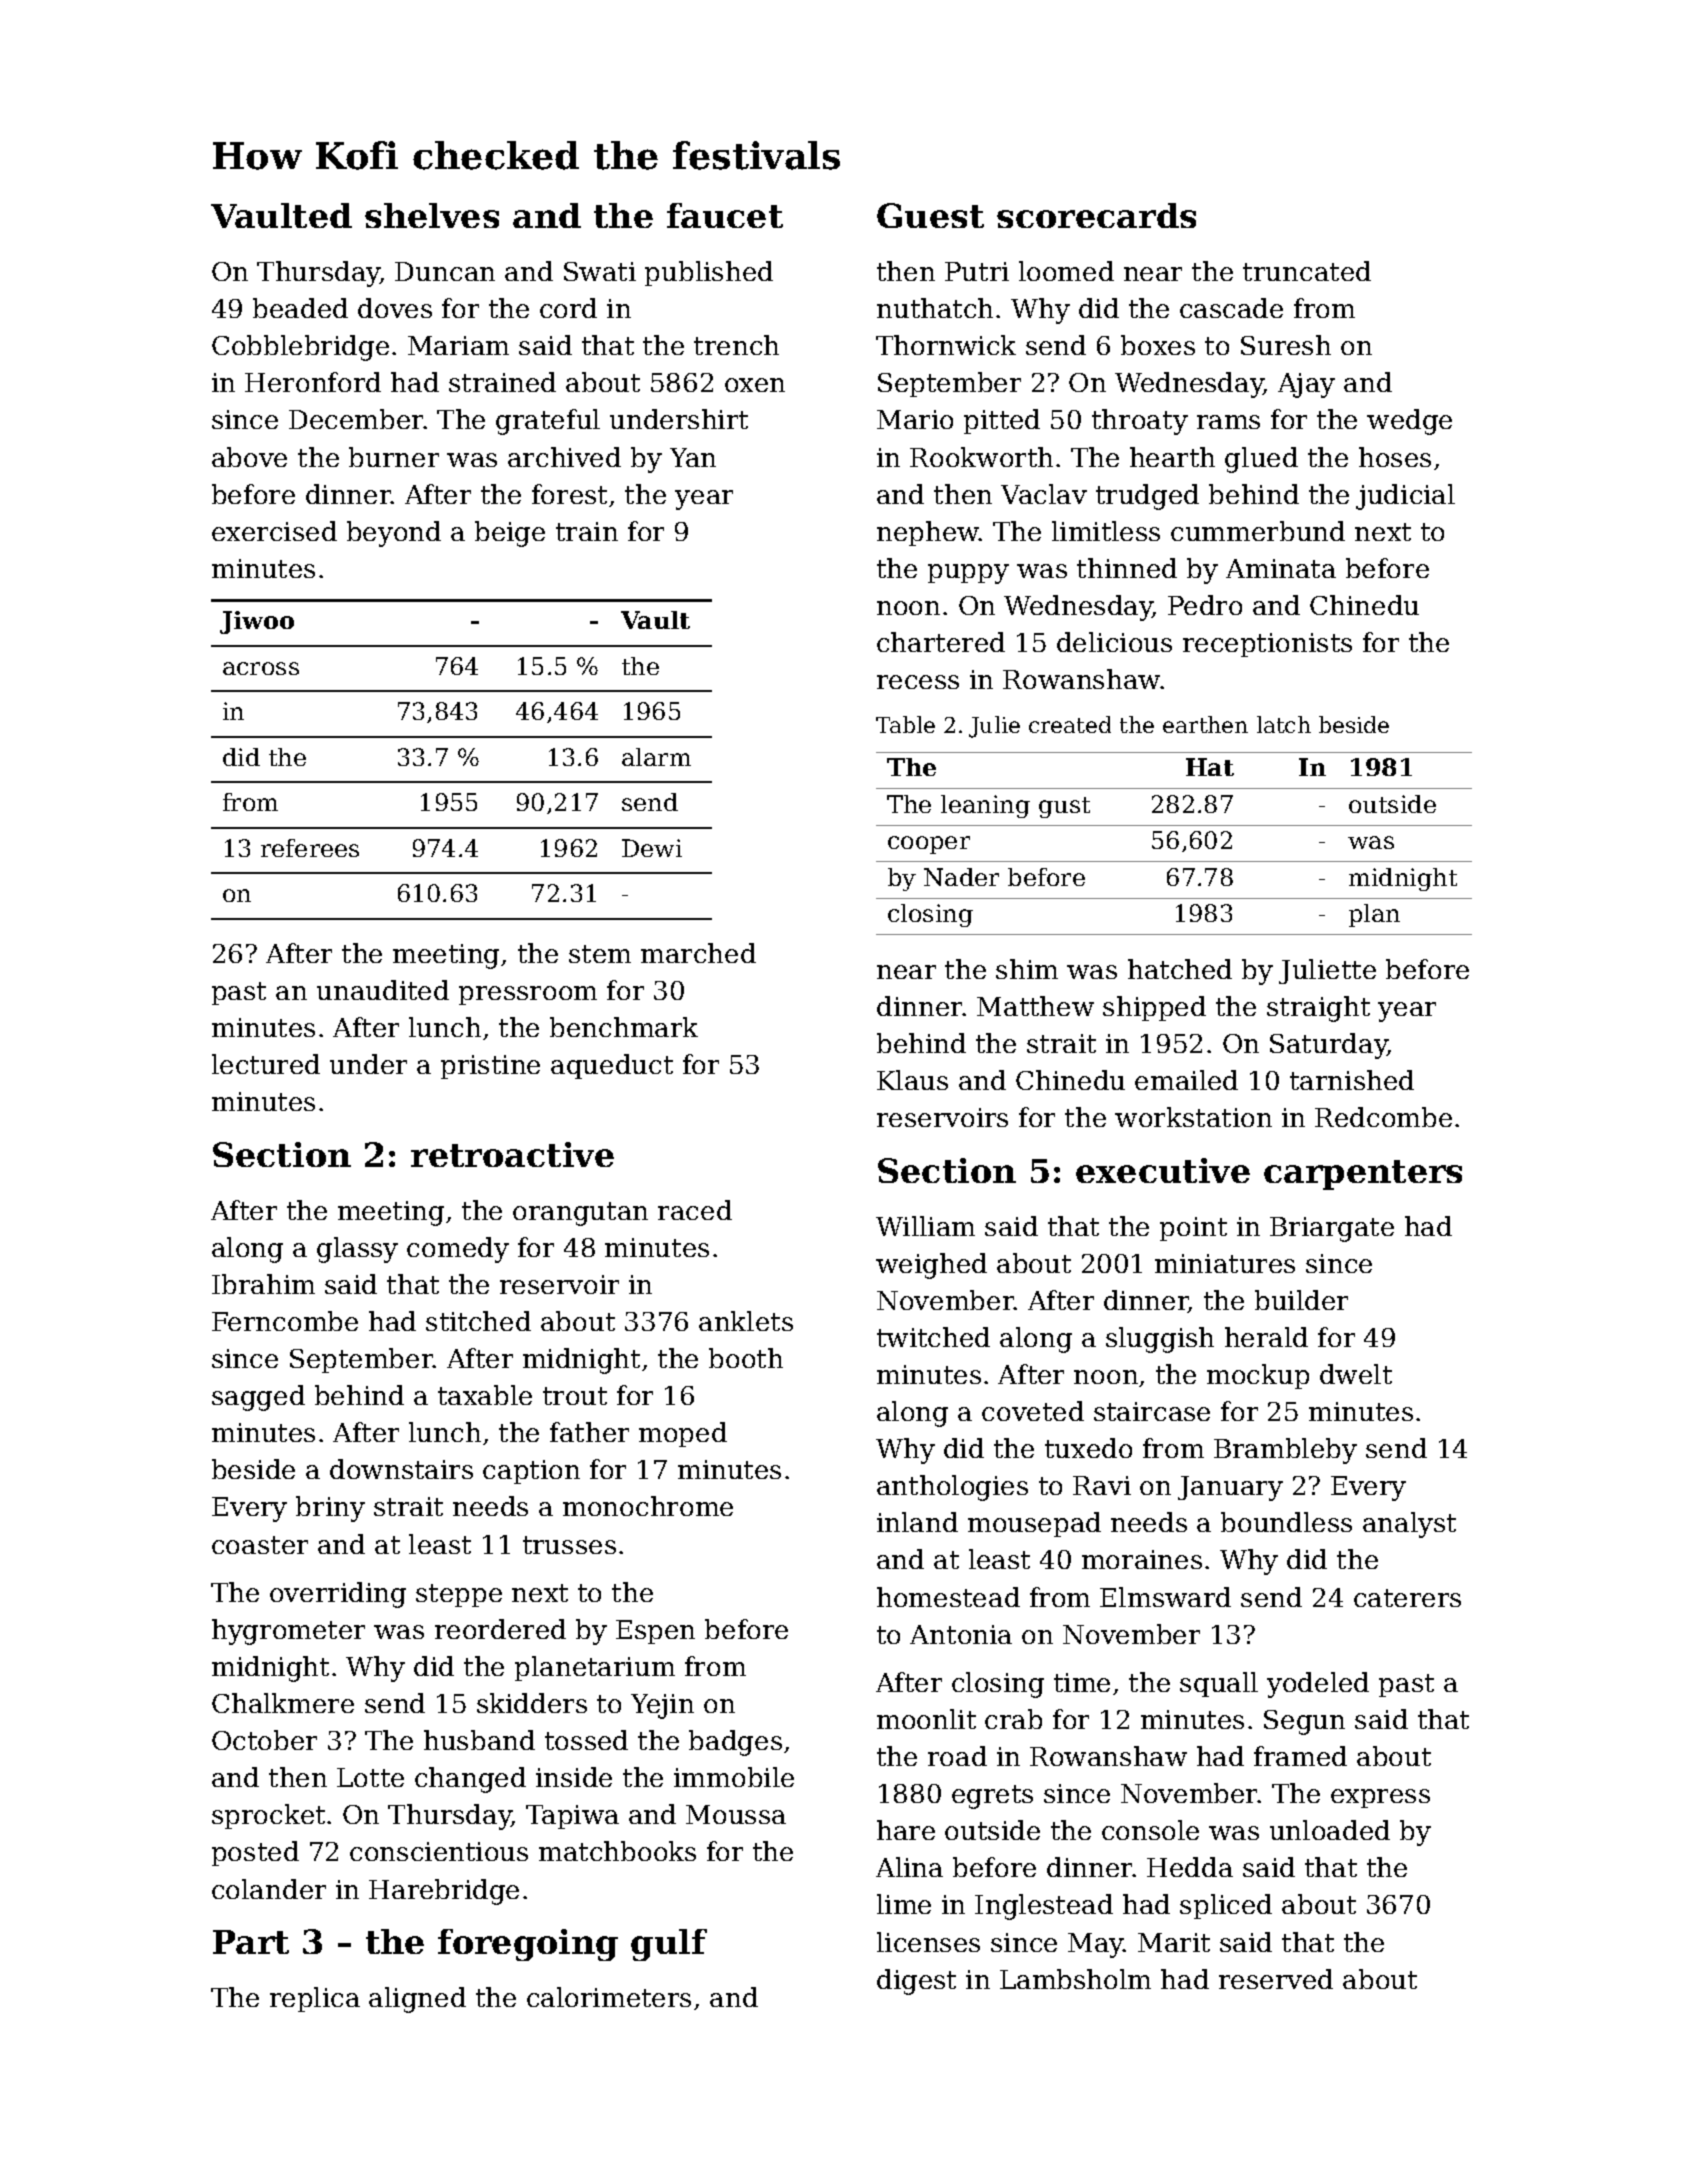 The image size is (1683, 2178). I want to click on Guest, so click(930, 215).
